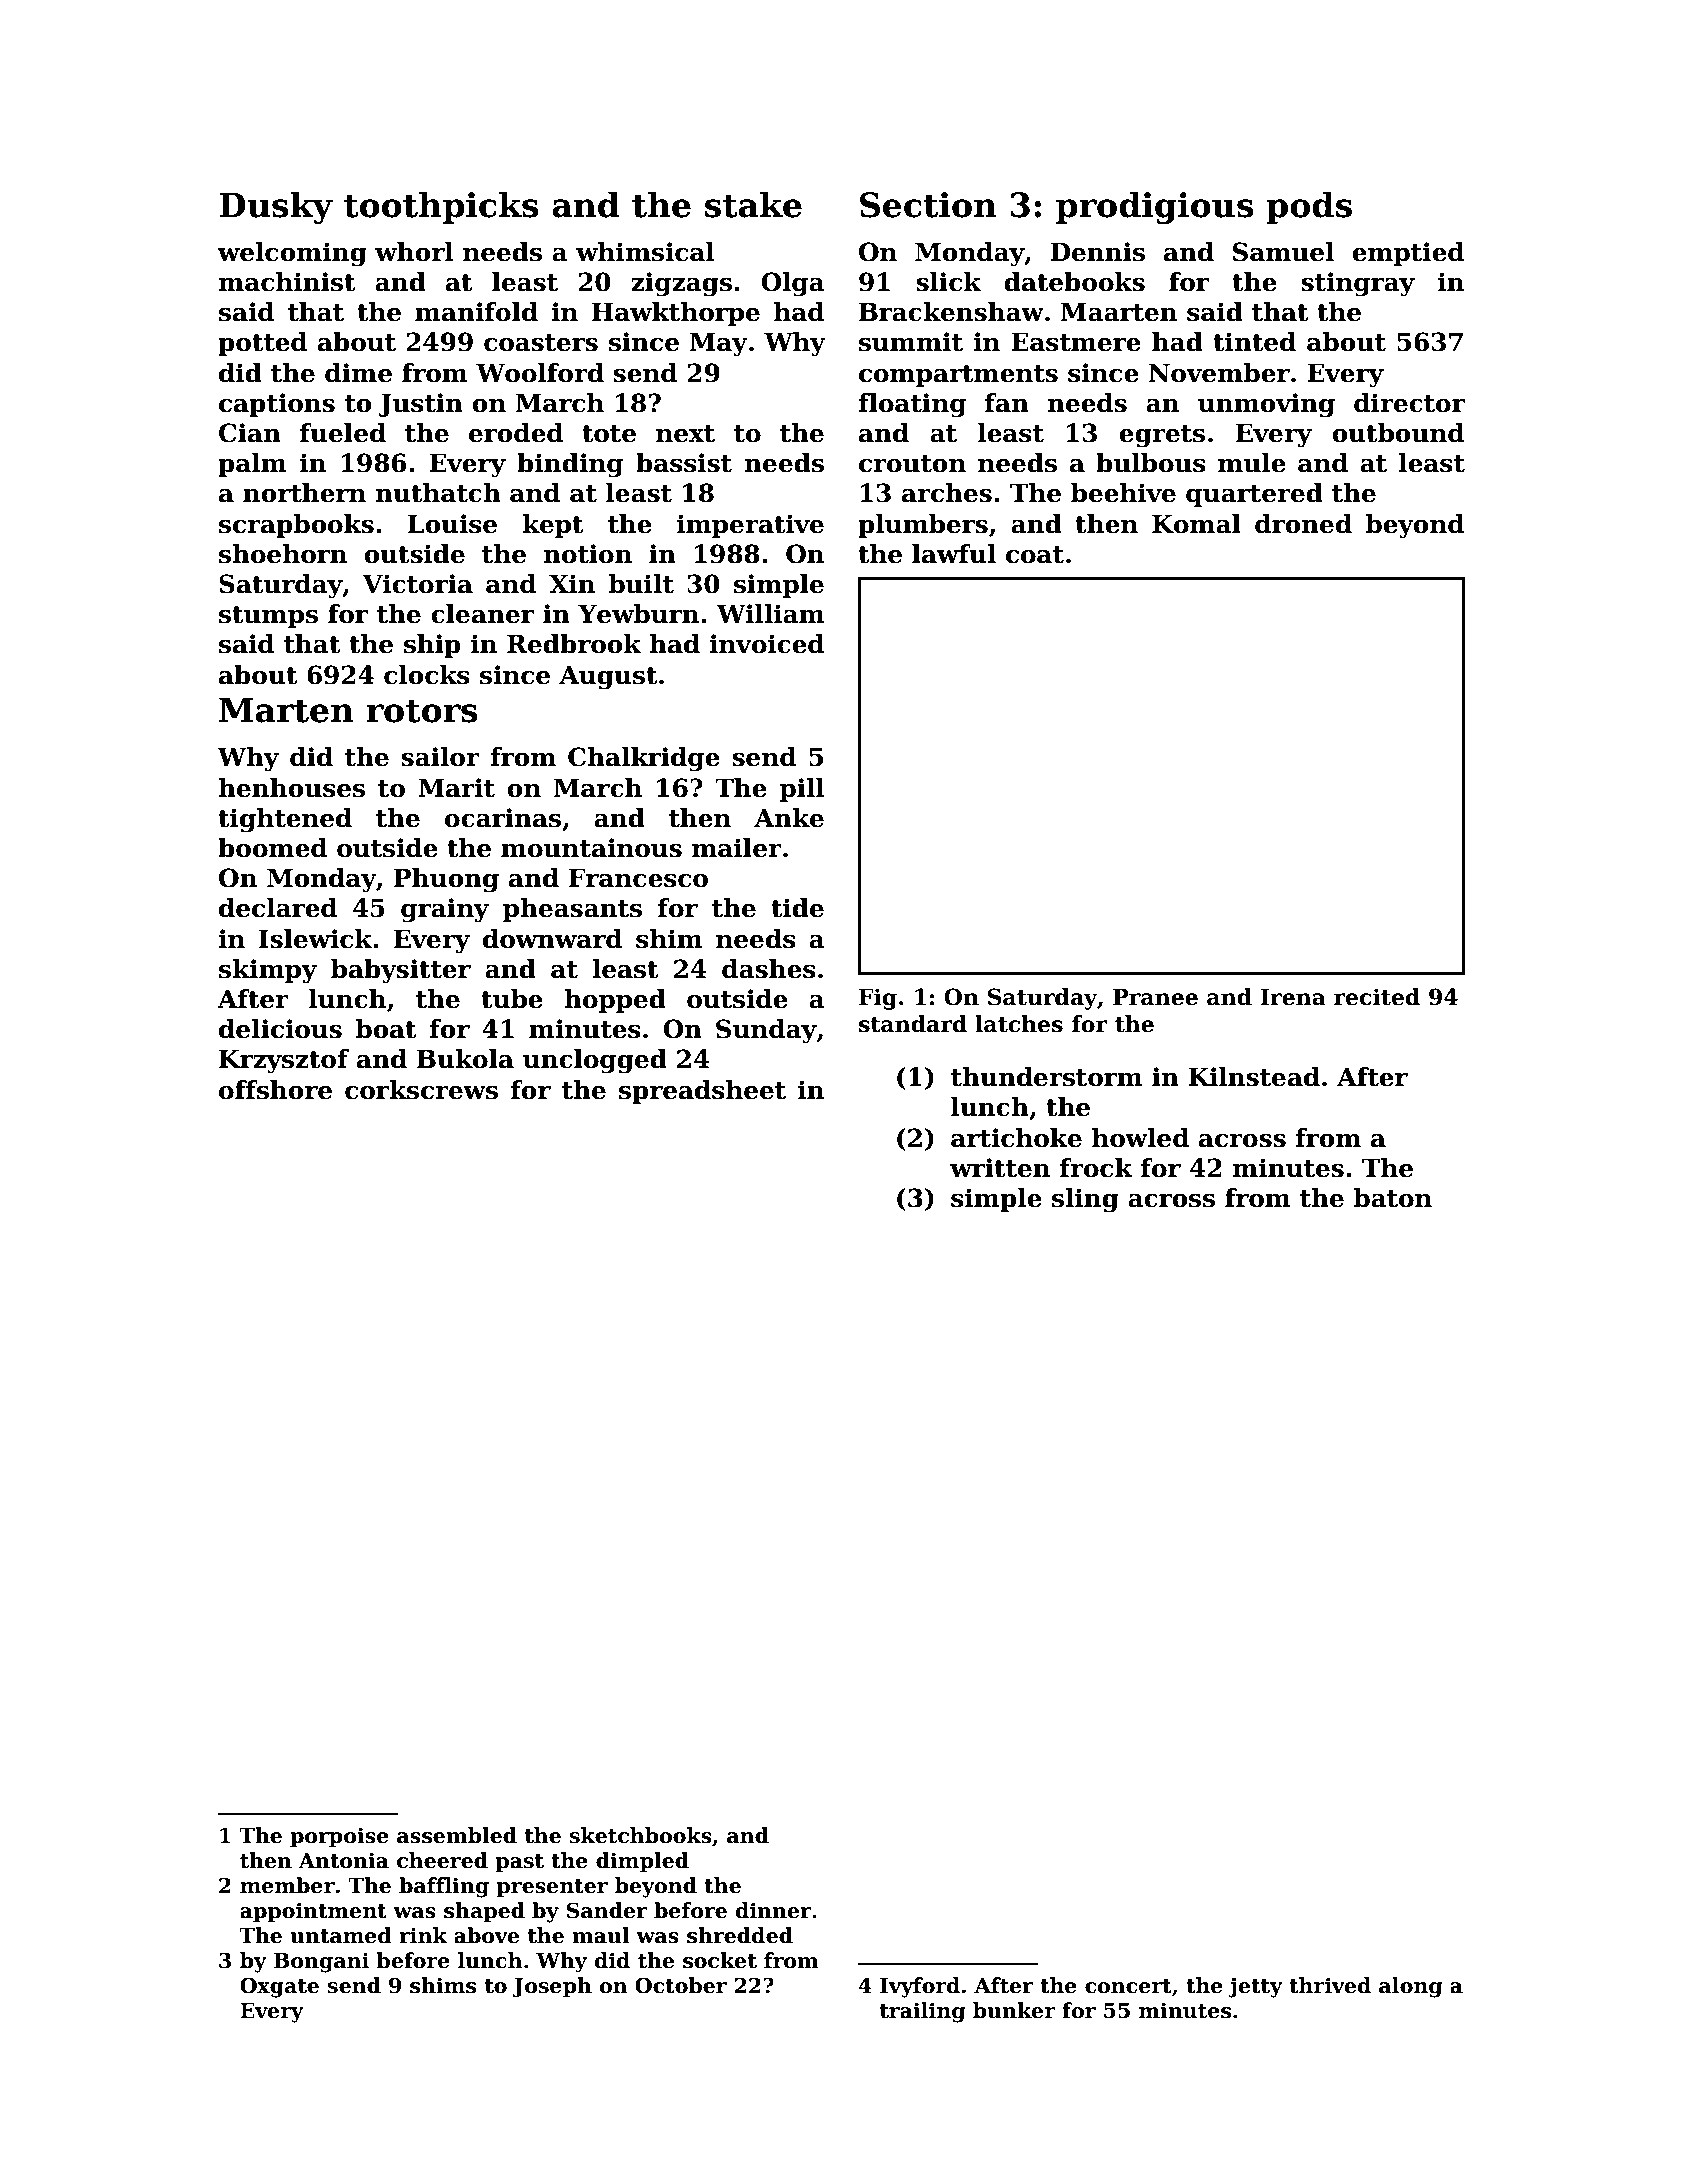 This document has width=1683, height=2178. Describe the element at coordinates (452, 524) in the document. I see `Louise` at that location.
